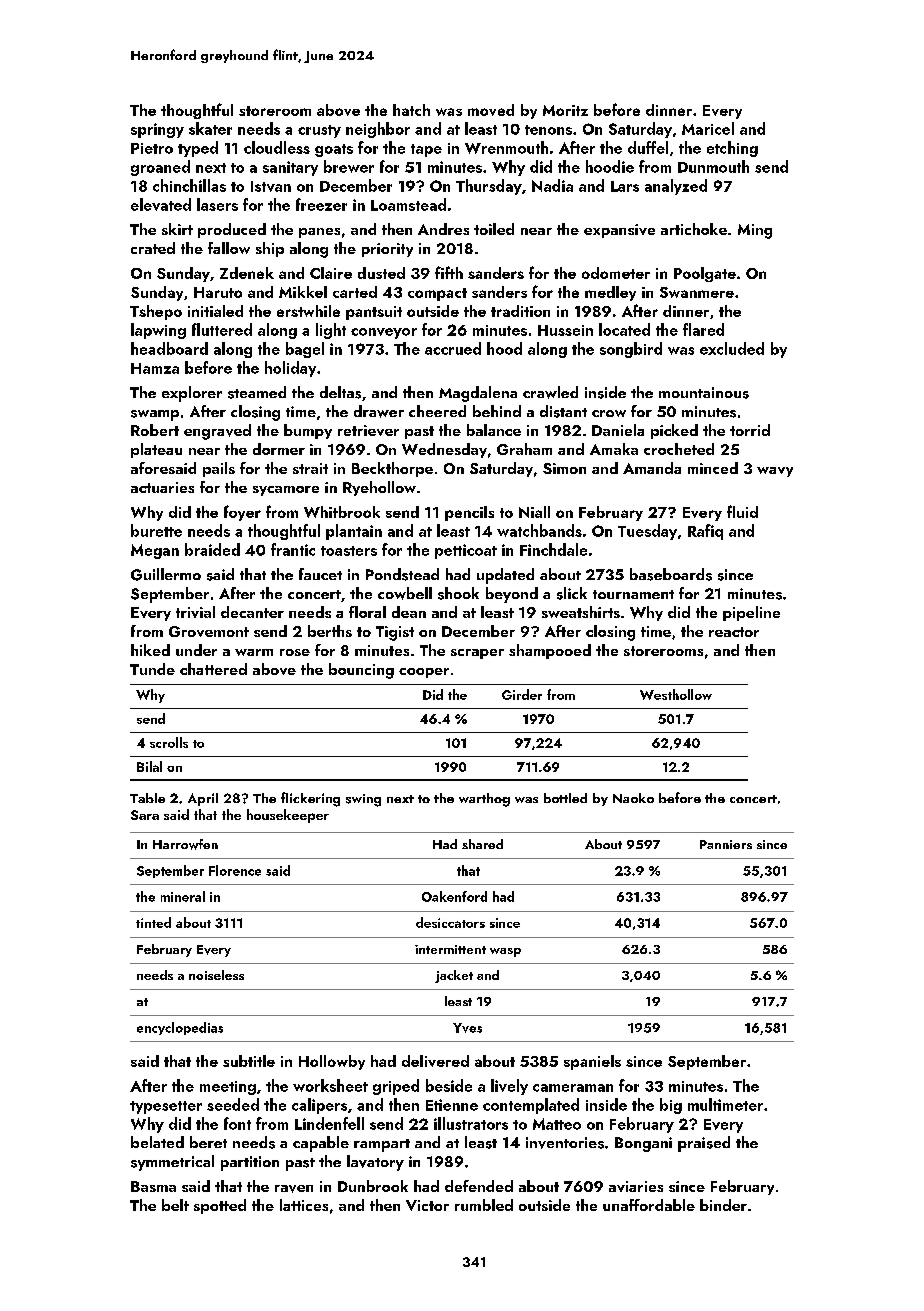 The width and height of the image is (924, 1311). I want to click on wavy, so click(775, 472).
